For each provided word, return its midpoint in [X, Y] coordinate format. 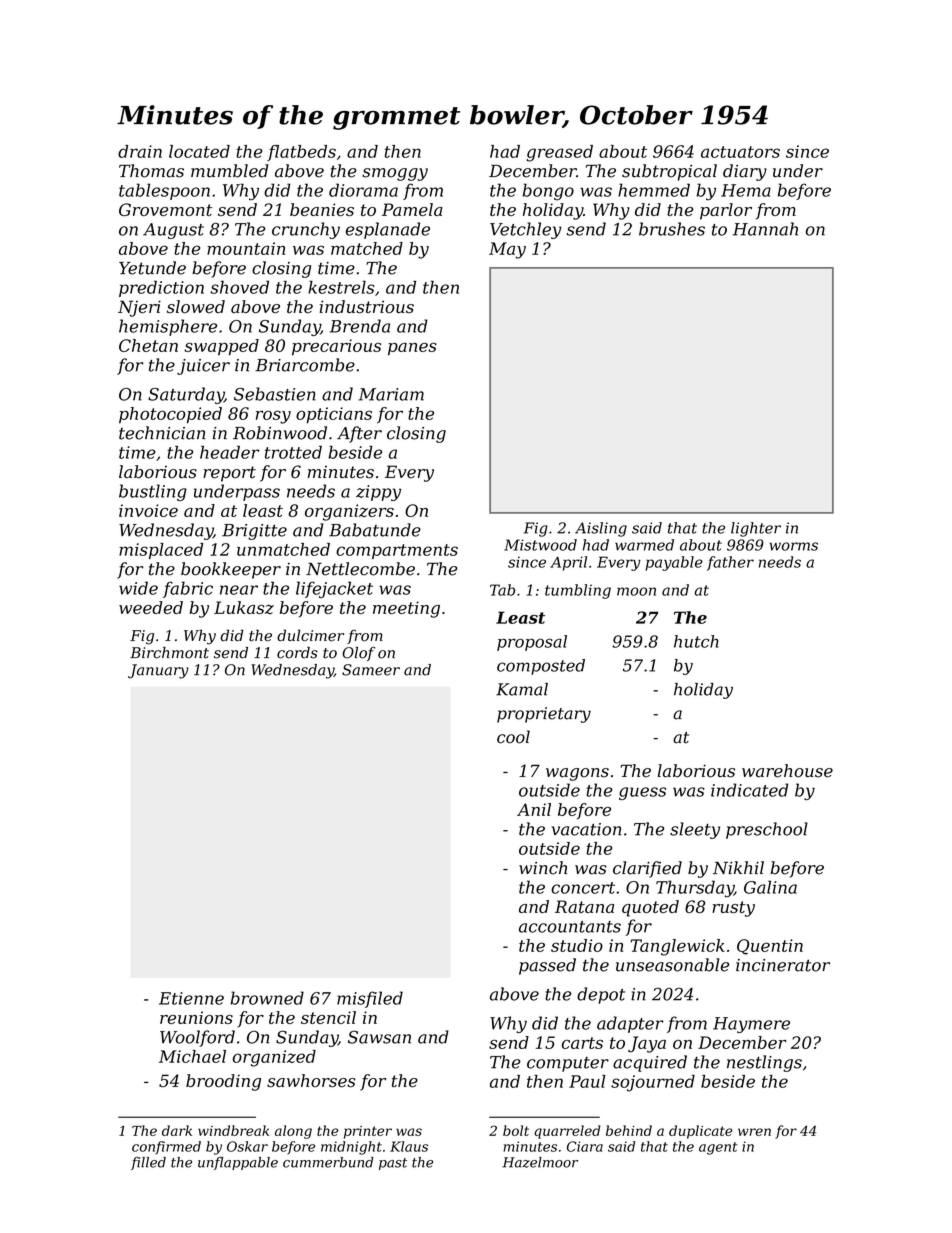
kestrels [341, 287]
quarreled [567, 1132]
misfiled [370, 999]
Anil [534, 809]
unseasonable [672, 965]
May [507, 250]
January [158, 671]
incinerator [783, 965]
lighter [756, 529]
